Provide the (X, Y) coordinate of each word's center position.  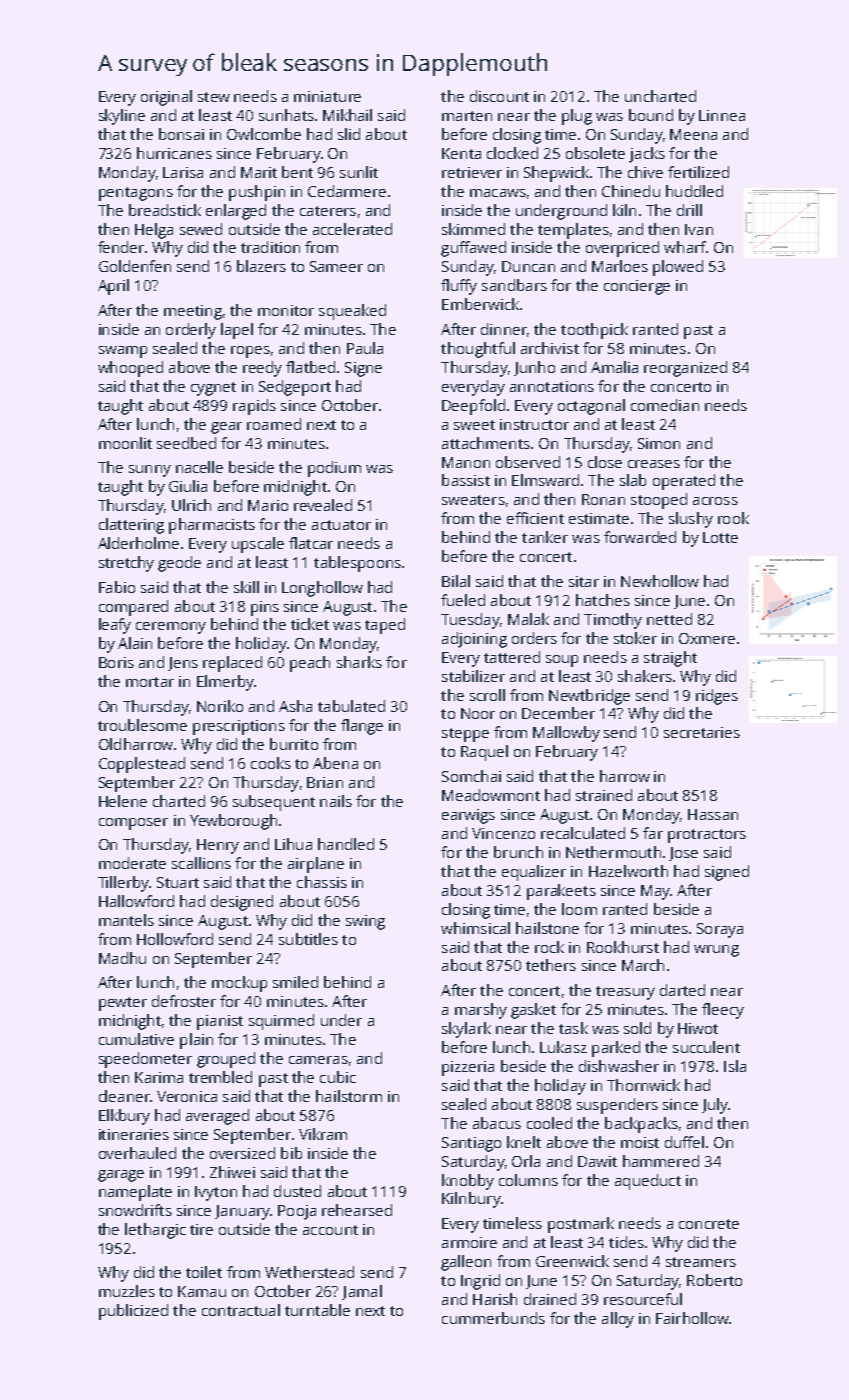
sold (637, 1028)
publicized (133, 1312)
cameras (318, 1060)
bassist (466, 480)
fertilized (698, 172)
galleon (466, 1263)
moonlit (125, 443)
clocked (512, 153)
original (166, 98)
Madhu (122, 958)
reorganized (685, 369)
